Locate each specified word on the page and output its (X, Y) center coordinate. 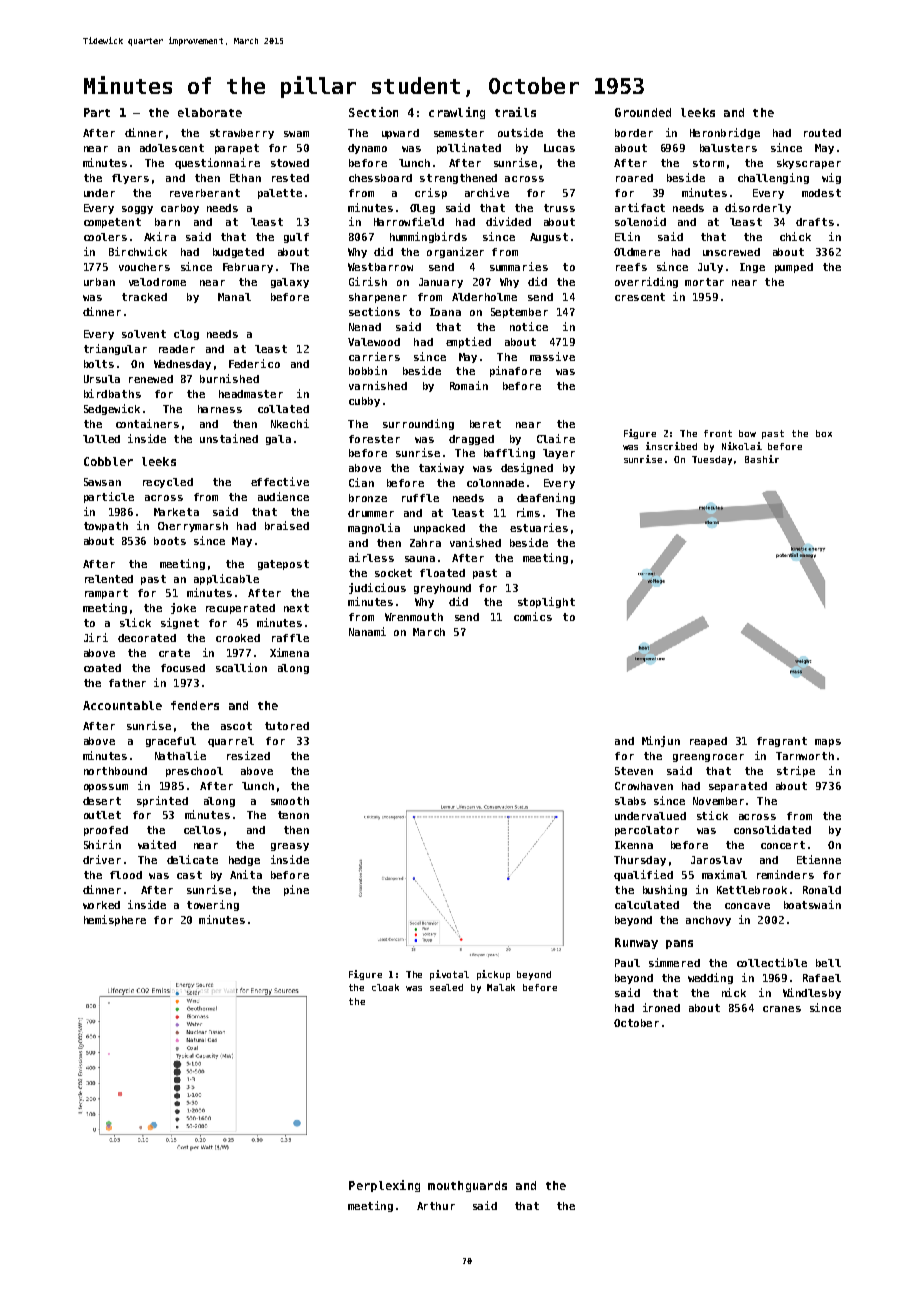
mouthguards (467, 1186)
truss (559, 208)
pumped (794, 268)
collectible (772, 962)
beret (485, 424)
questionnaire (217, 163)
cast (189, 875)
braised (287, 525)
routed (822, 133)
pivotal (449, 975)
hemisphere (115, 920)
